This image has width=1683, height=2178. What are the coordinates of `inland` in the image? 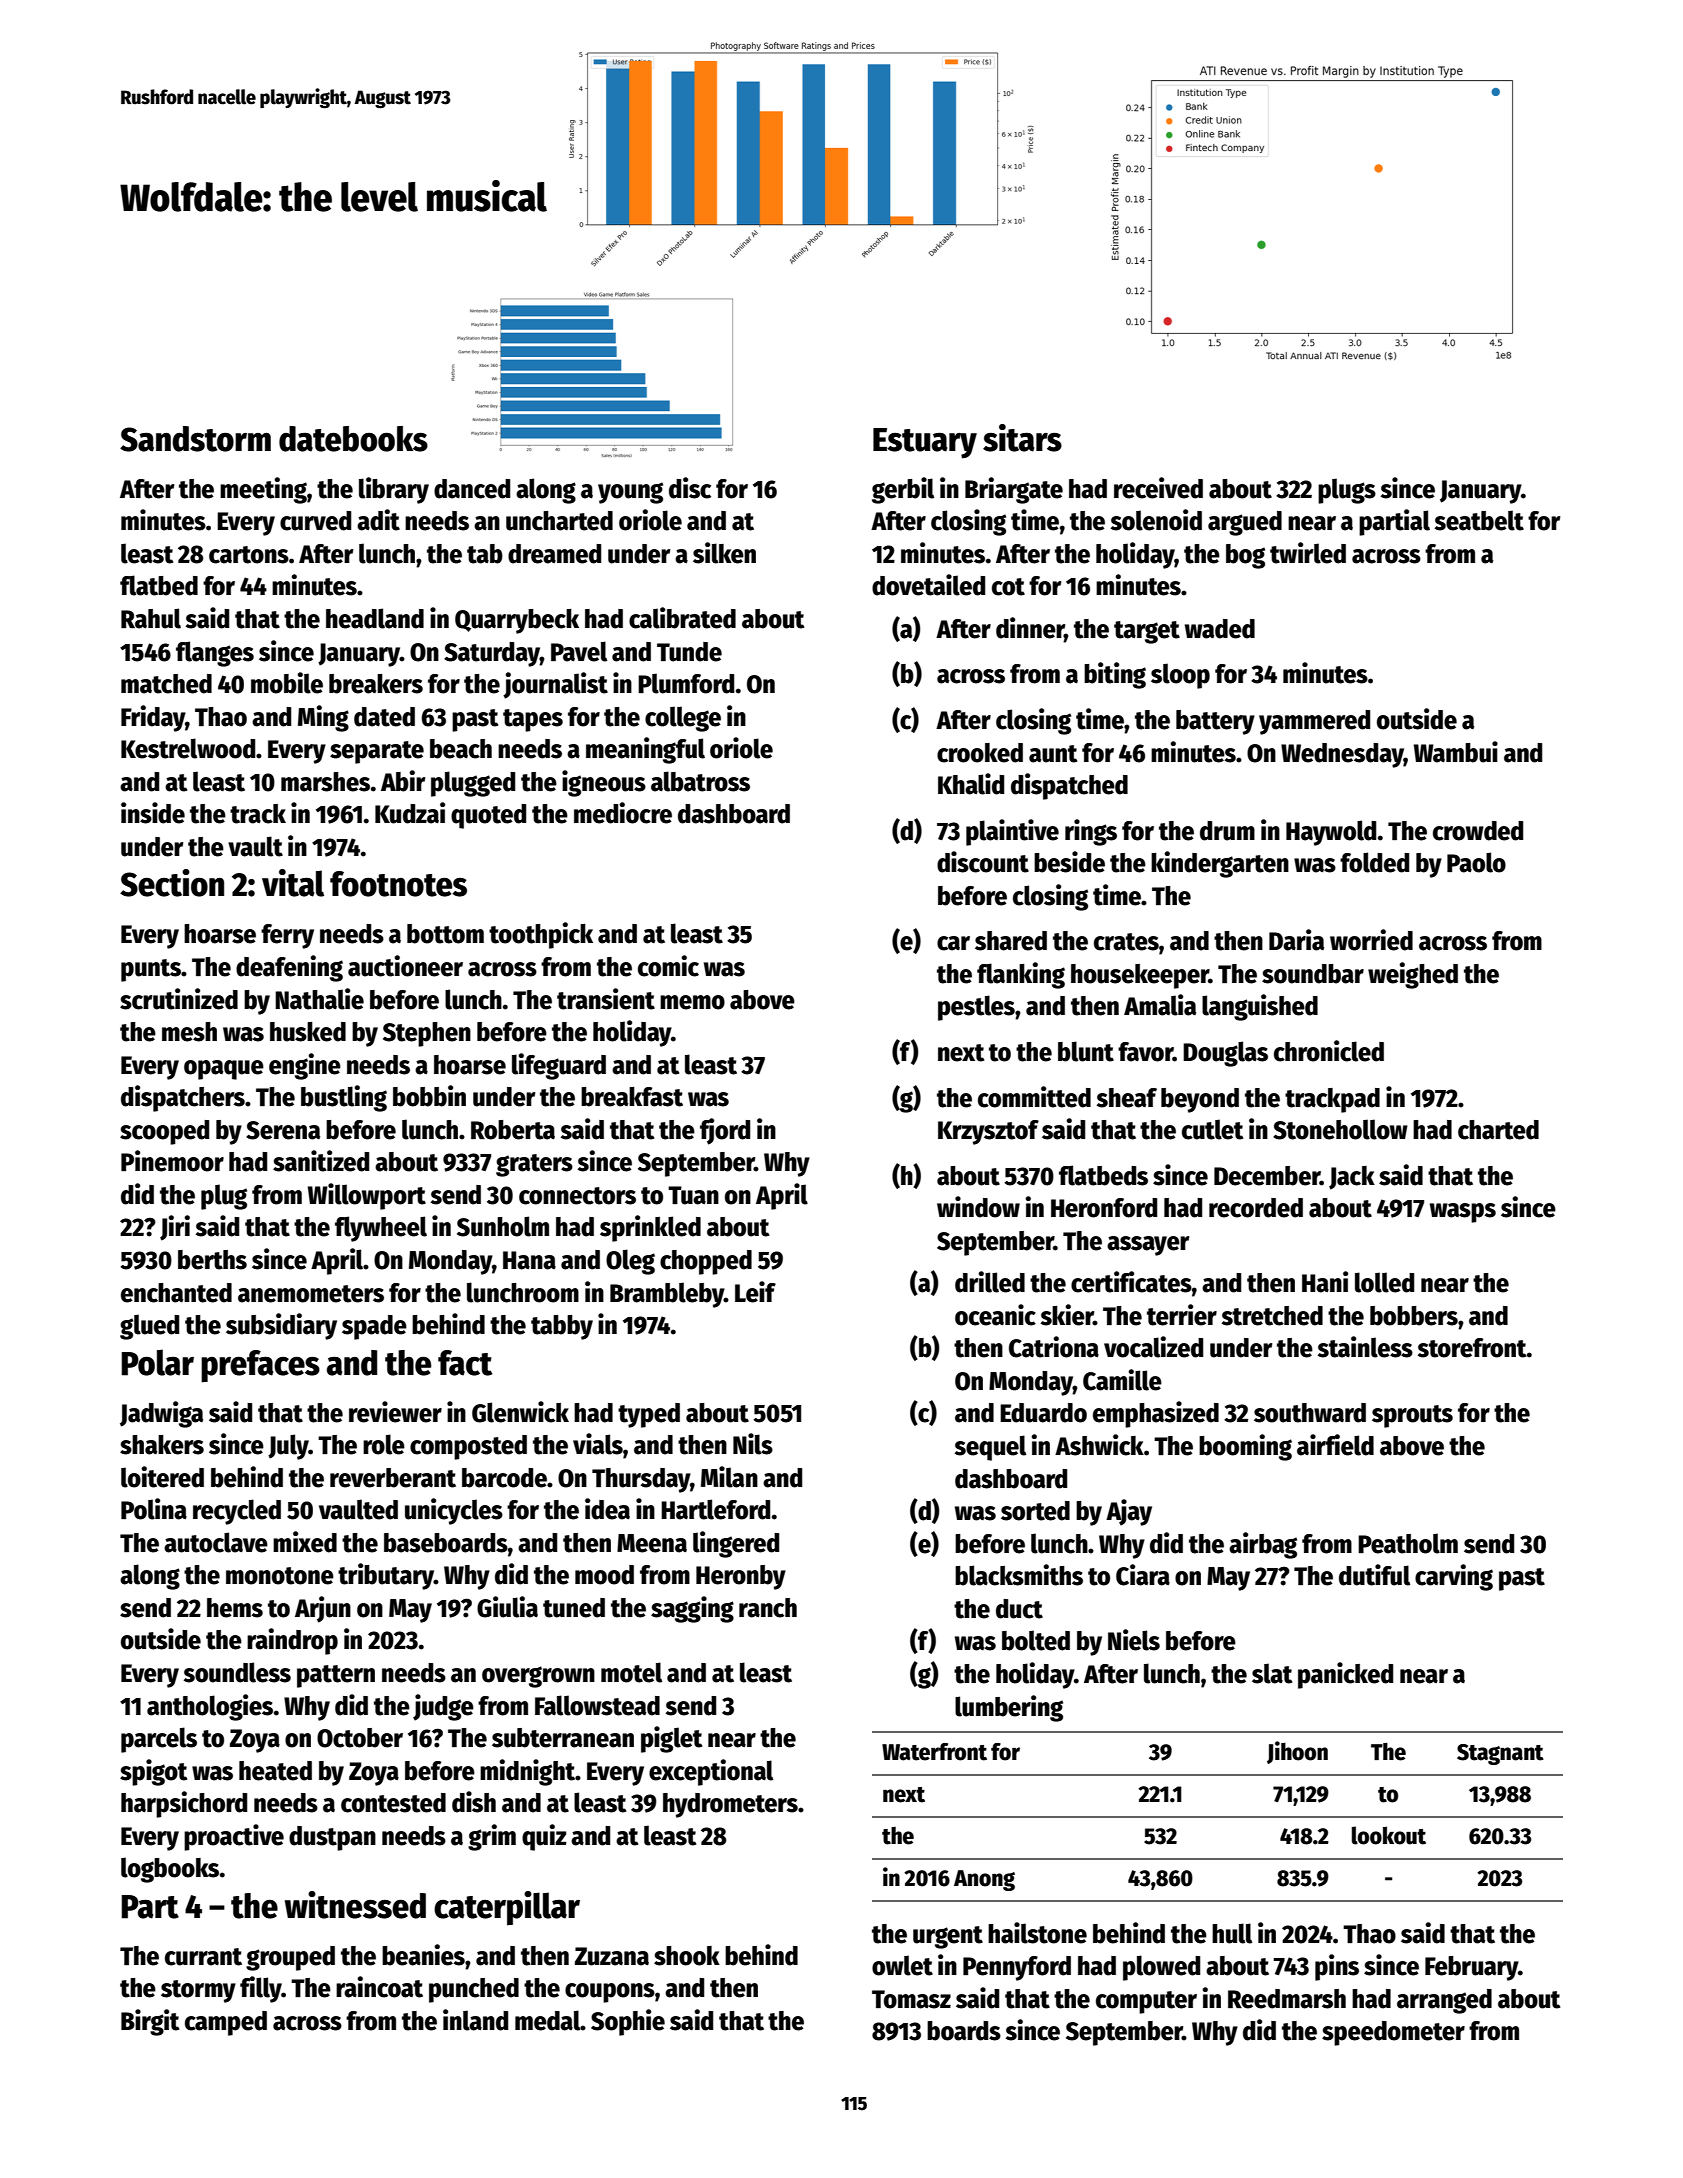 It's located at (475, 2020).
